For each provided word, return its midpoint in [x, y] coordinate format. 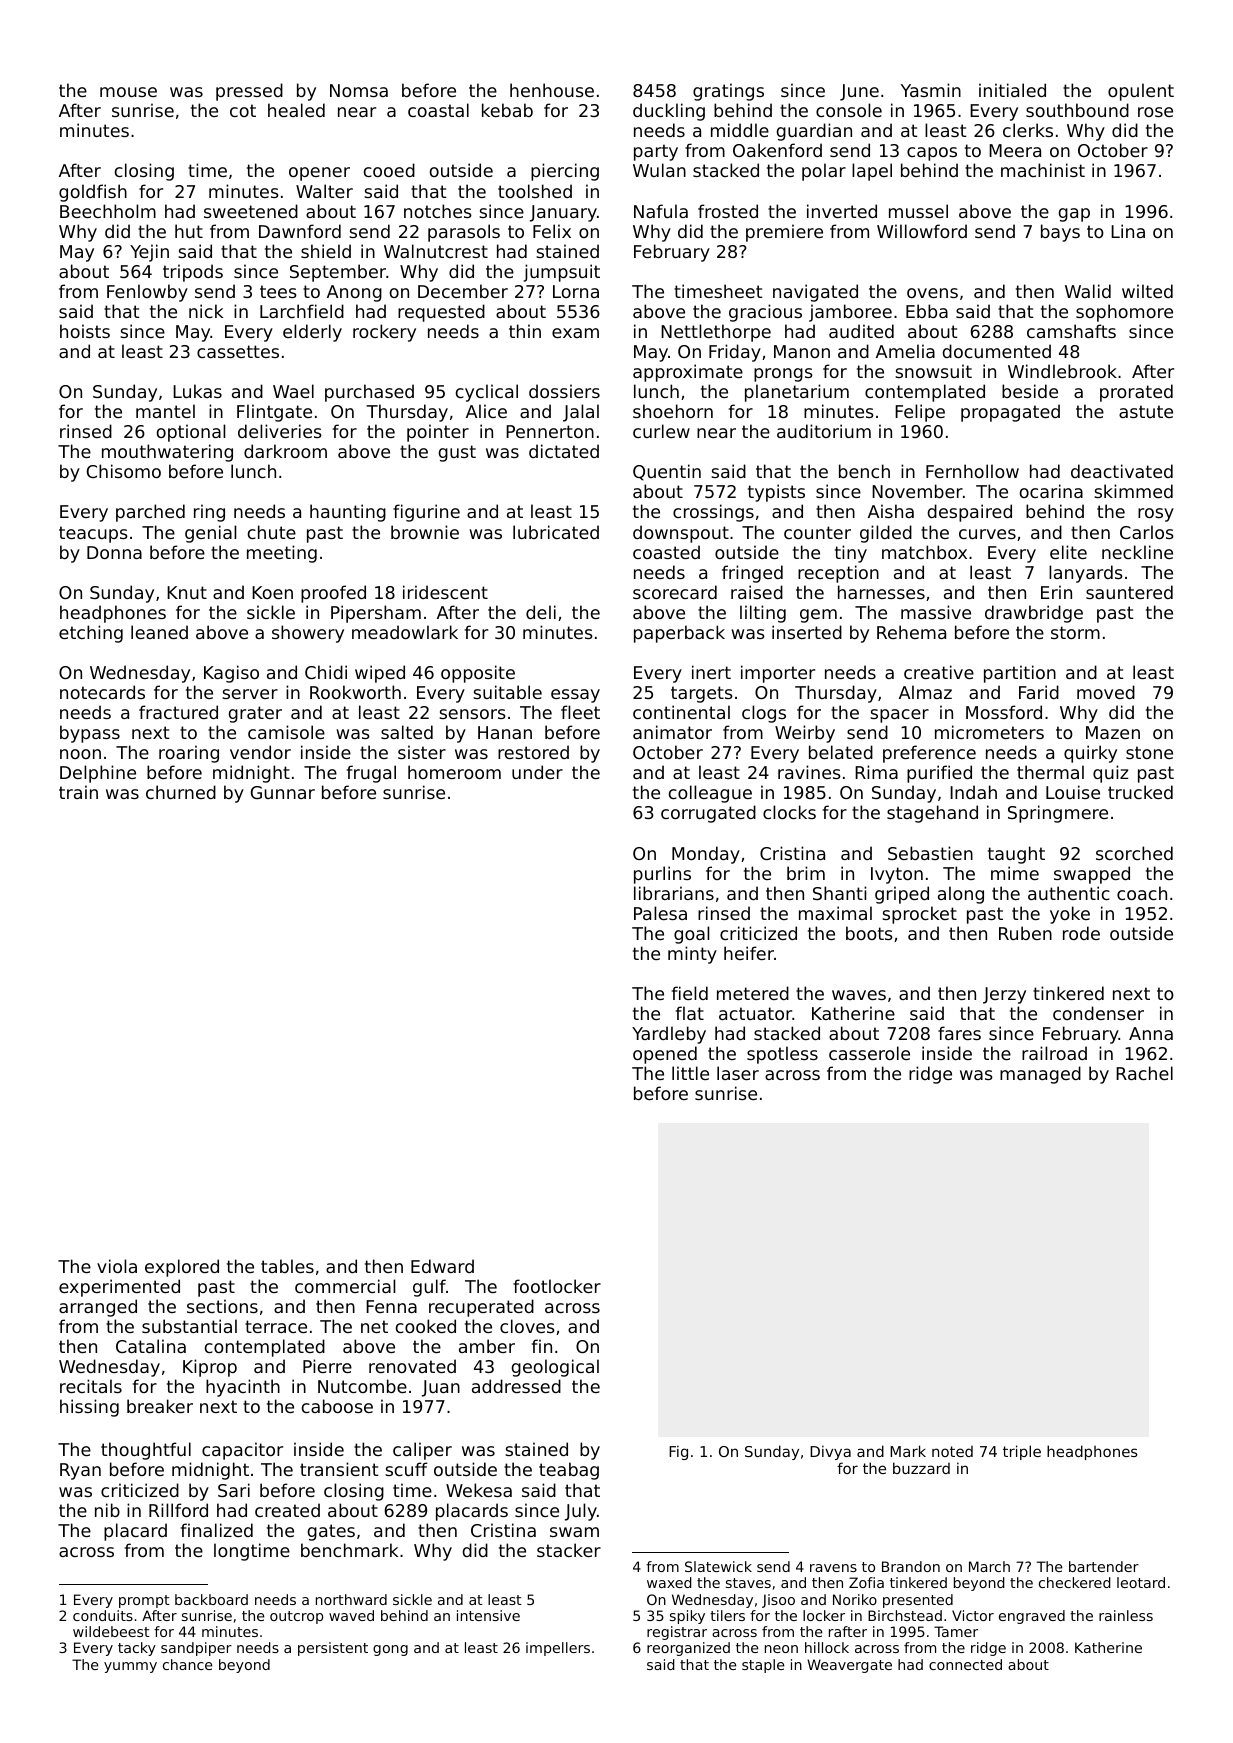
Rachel [1144, 1073]
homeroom [454, 772]
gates [331, 1532]
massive [936, 612]
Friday [735, 353]
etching [91, 634]
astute [1146, 411]
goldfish [93, 193]
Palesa [660, 913]
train [78, 792]
